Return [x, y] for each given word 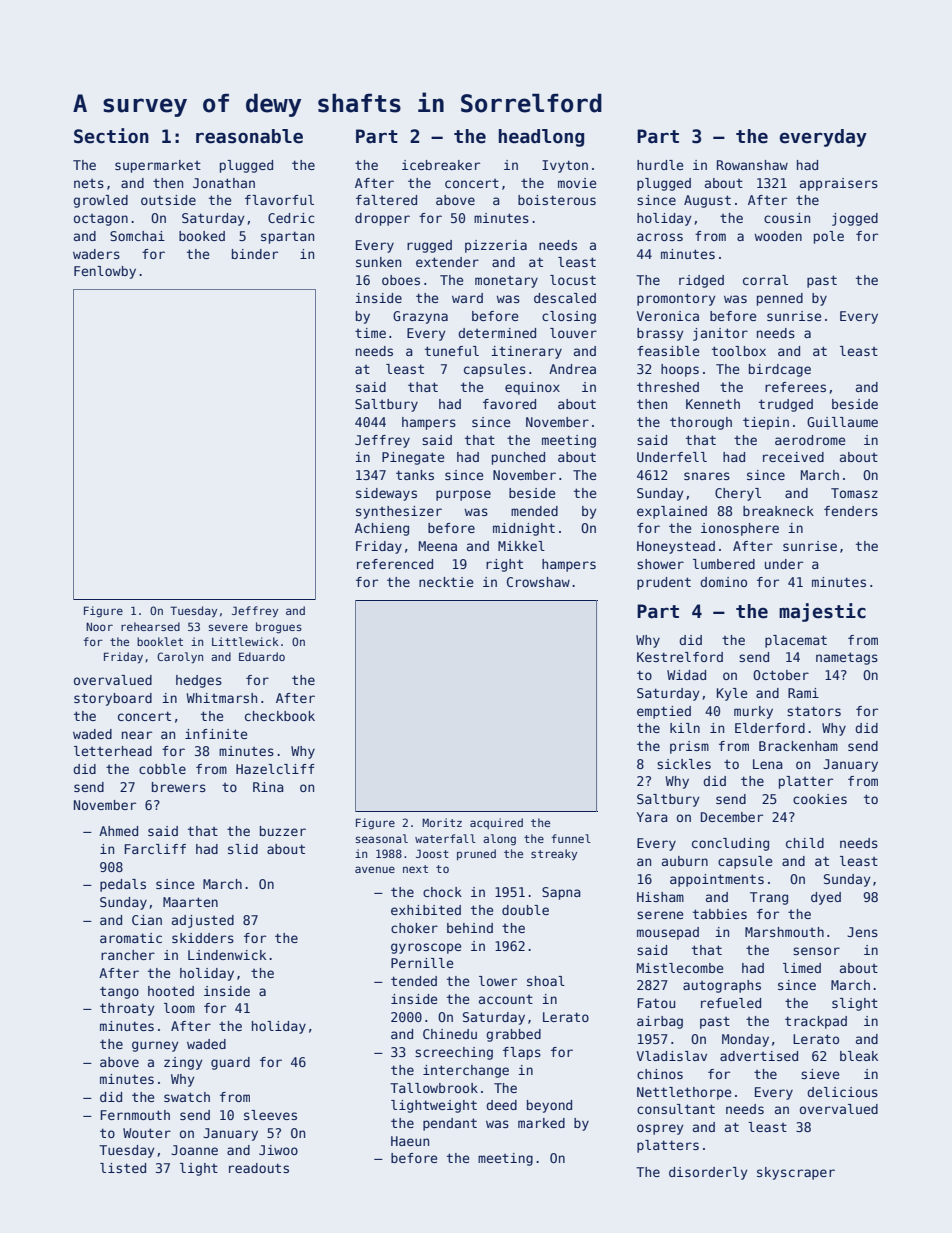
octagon [101, 220]
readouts [259, 1168]
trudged [786, 405]
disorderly [708, 1173]
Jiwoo [278, 1150]
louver [573, 333]
